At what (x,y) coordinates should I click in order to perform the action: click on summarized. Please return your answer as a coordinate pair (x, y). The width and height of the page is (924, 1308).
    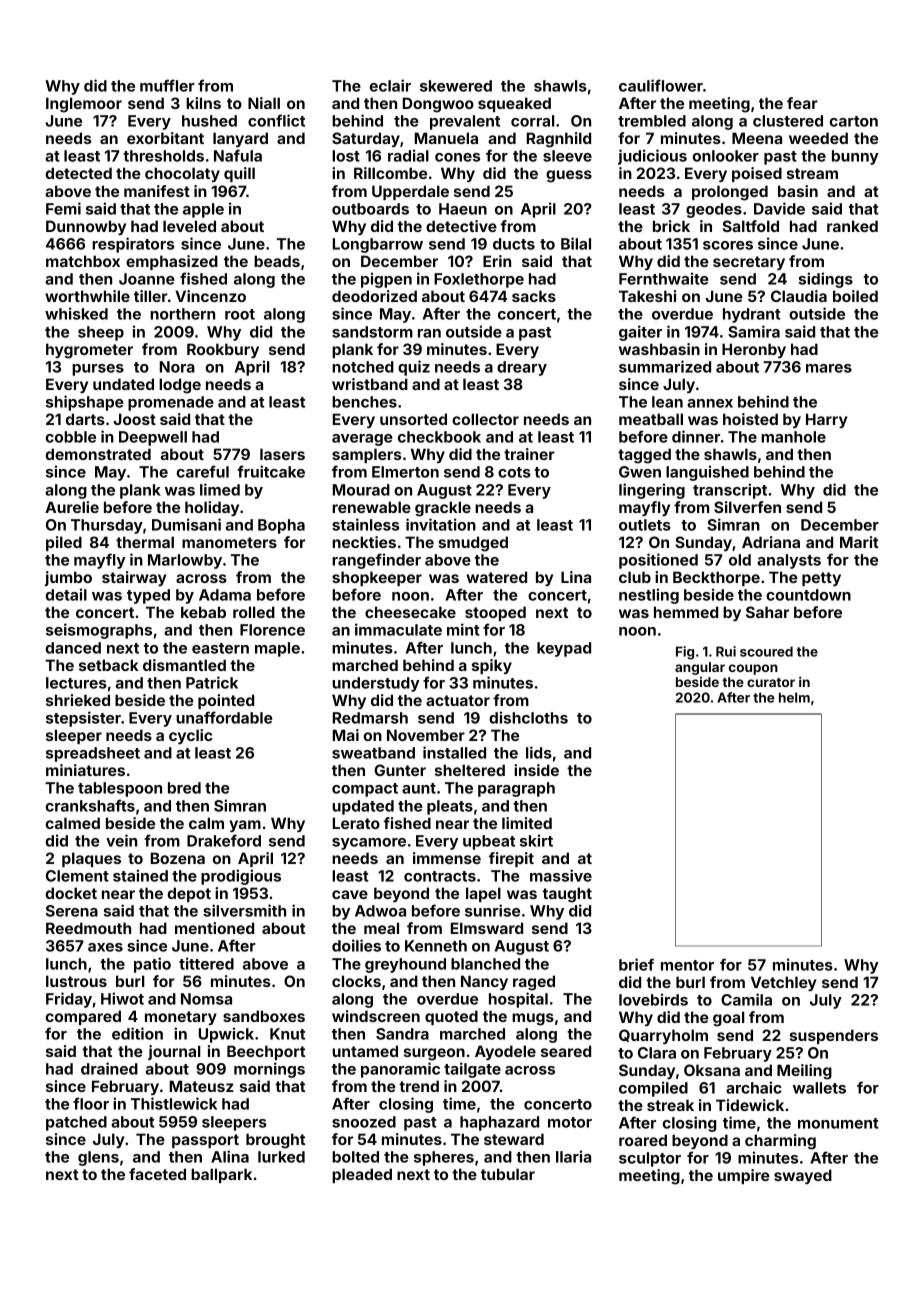
    Looking at the image, I should click on (665, 366).
